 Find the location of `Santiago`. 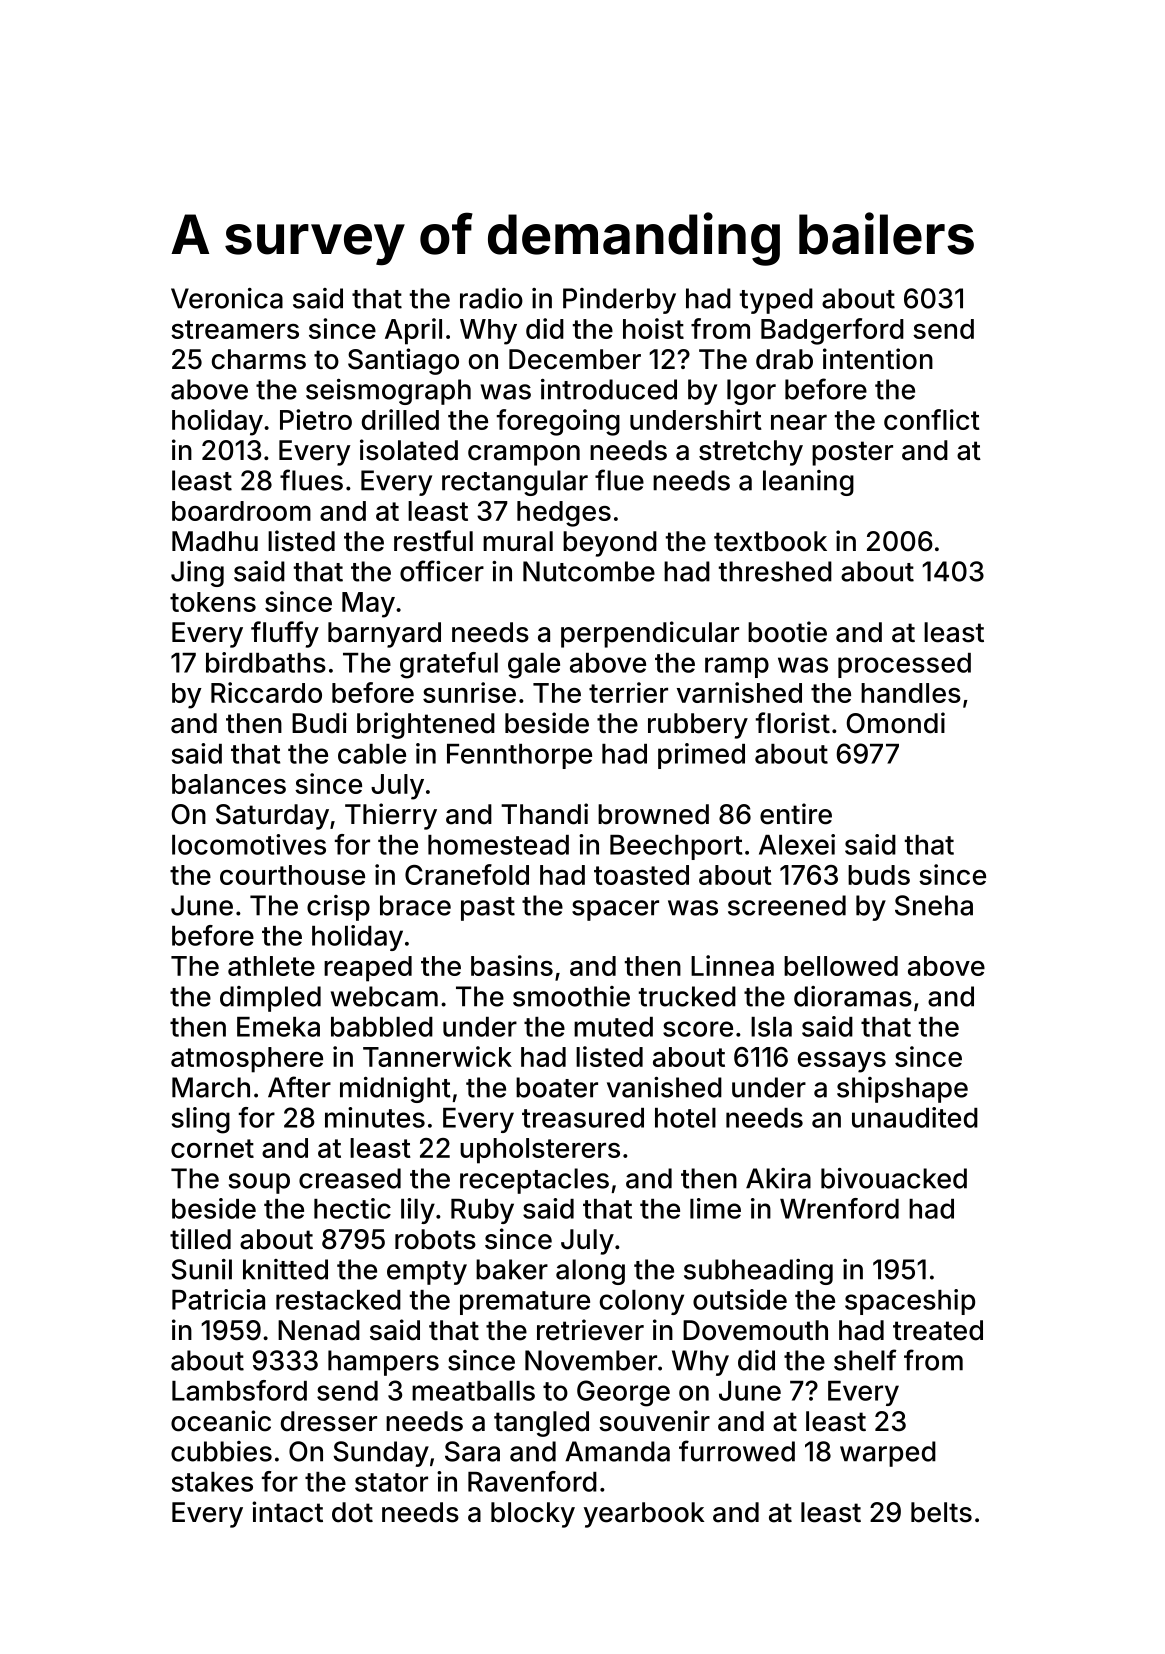

Santiago is located at coordinates (403, 361).
